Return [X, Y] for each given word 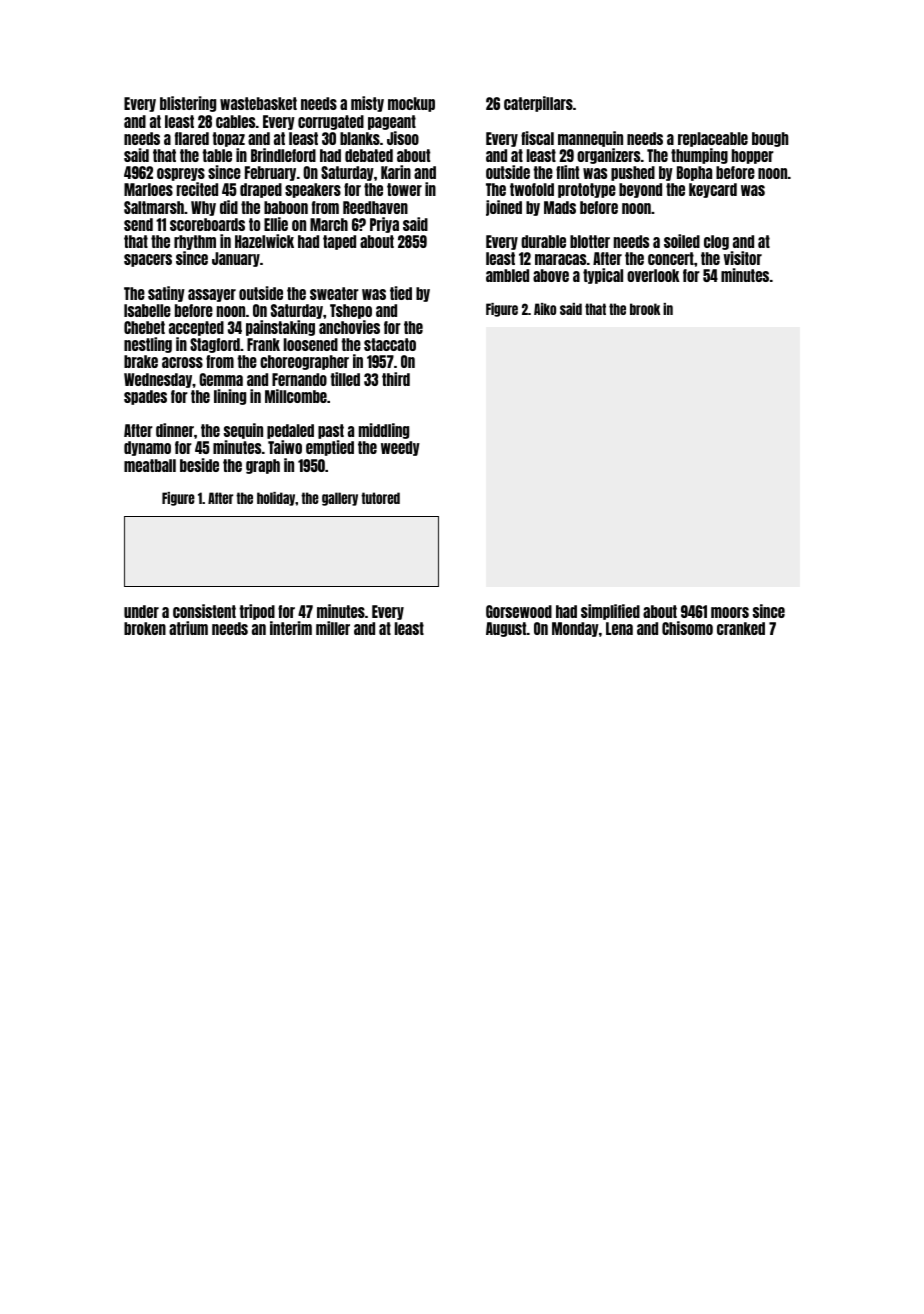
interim [291, 628]
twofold [532, 189]
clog [716, 242]
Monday [575, 629]
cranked [741, 628]
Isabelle [147, 310]
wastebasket [258, 103]
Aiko [545, 309]
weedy [400, 448]
